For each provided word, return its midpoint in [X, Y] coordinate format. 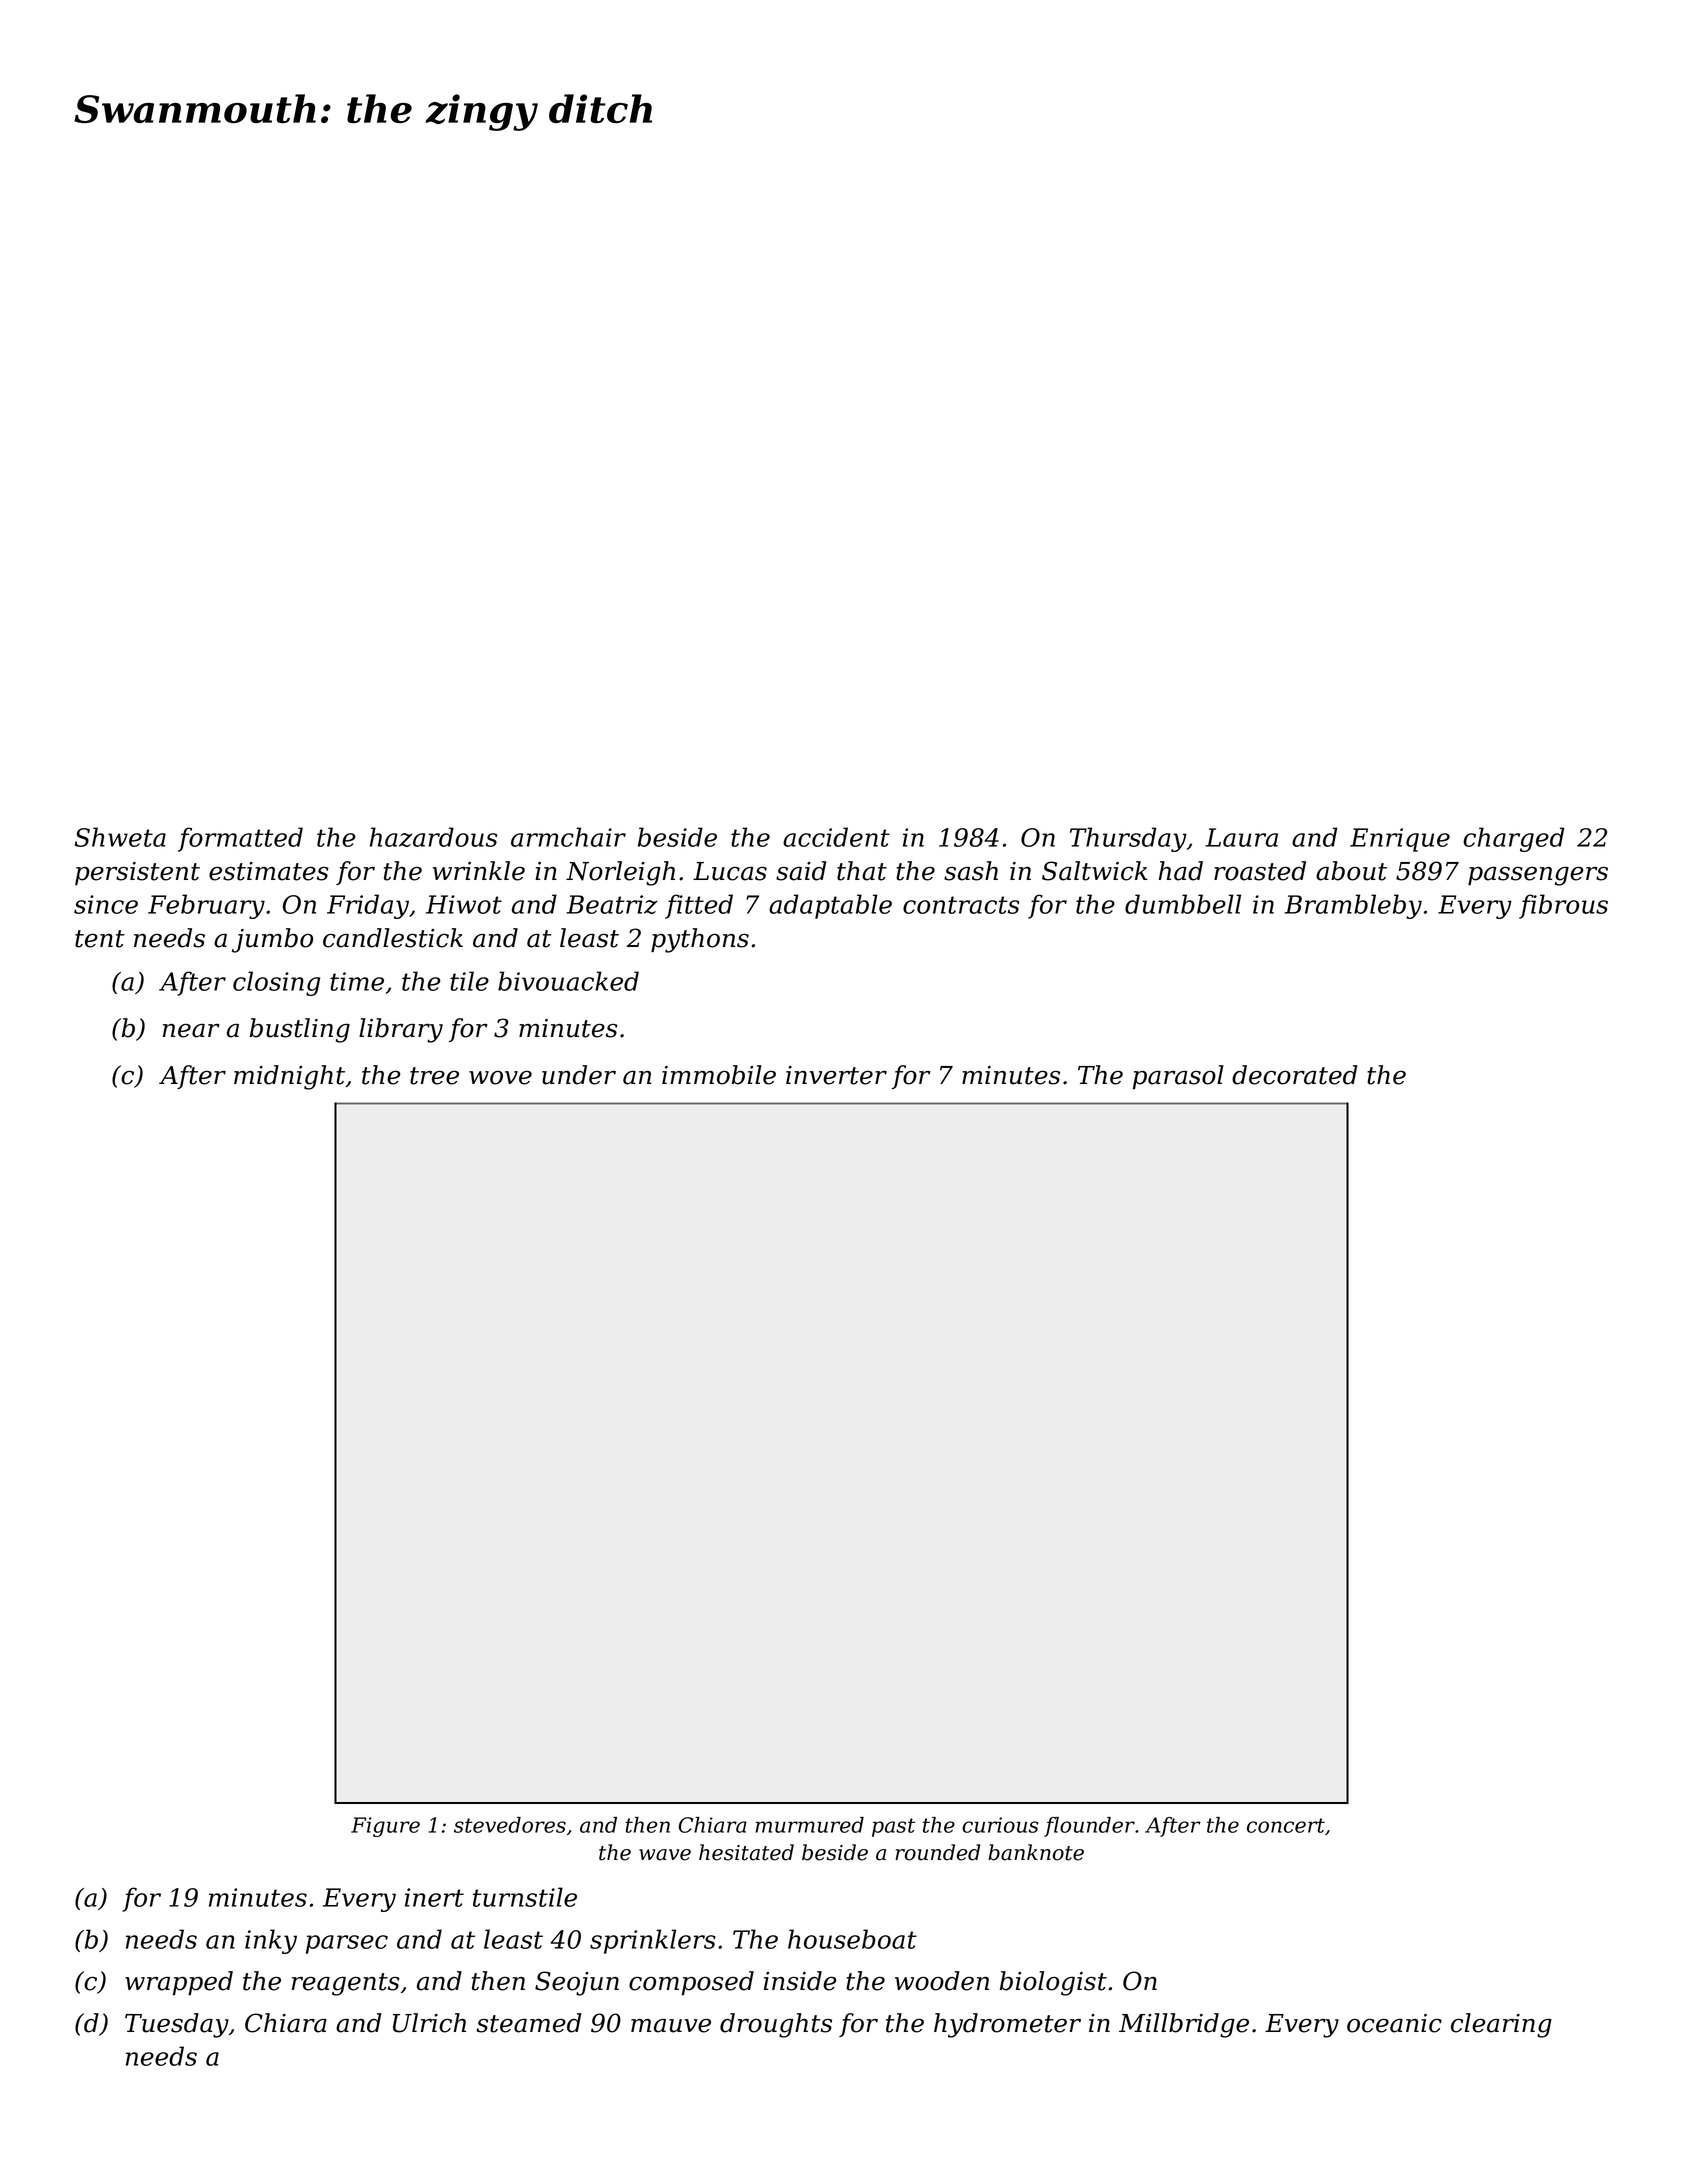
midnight [289, 1077]
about [1351, 871]
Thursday [1128, 839]
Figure [385, 1827]
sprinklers [653, 1941]
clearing [1501, 2025]
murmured [809, 1825]
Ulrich [429, 2023]
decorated [1294, 1075]
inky [271, 1941]
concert [1286, 1825]
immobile [719, 1075]
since [106, 904]
